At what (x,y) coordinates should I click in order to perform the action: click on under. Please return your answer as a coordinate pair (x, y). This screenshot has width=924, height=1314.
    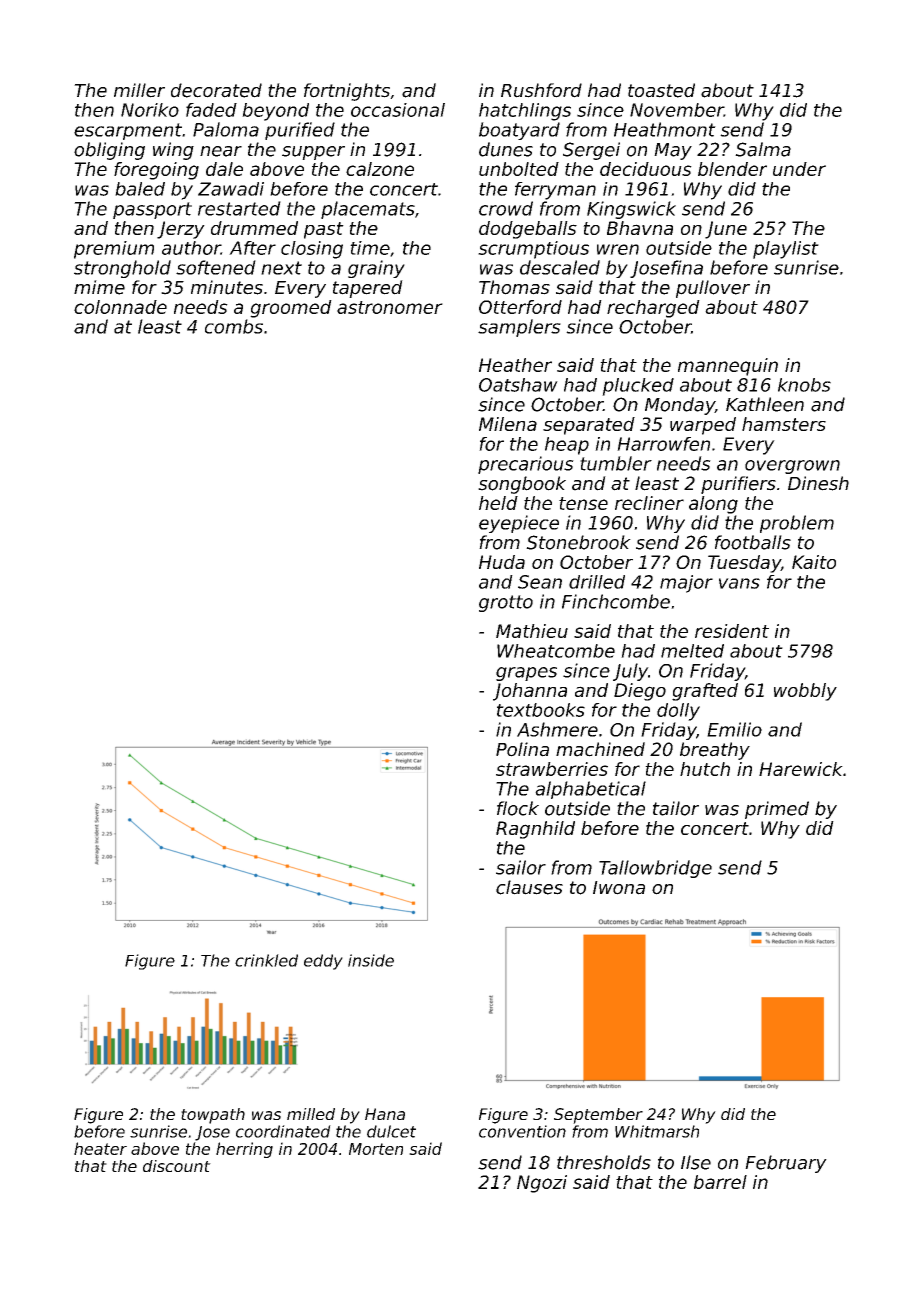
    Looking at the image, I should click on (799, 169).
